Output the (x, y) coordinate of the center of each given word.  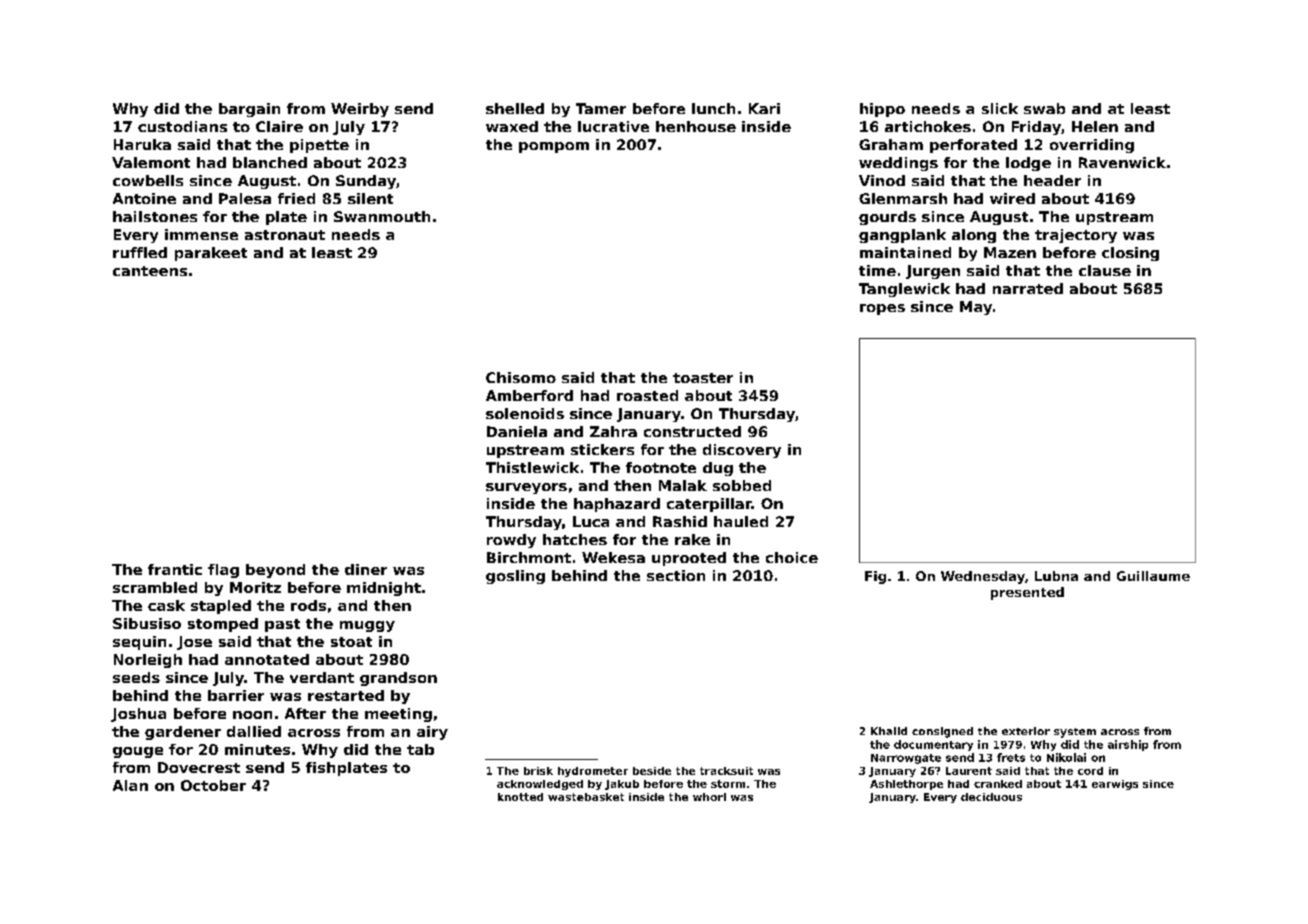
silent (370, 198)
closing (1130, 254)
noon (252, 715)
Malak (683, 485)
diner (366, 569)
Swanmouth (382, 216)
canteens (150, 271)
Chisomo (521, 377)
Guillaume (1153, 576)
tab (420, 749)
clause (1105, 270)
